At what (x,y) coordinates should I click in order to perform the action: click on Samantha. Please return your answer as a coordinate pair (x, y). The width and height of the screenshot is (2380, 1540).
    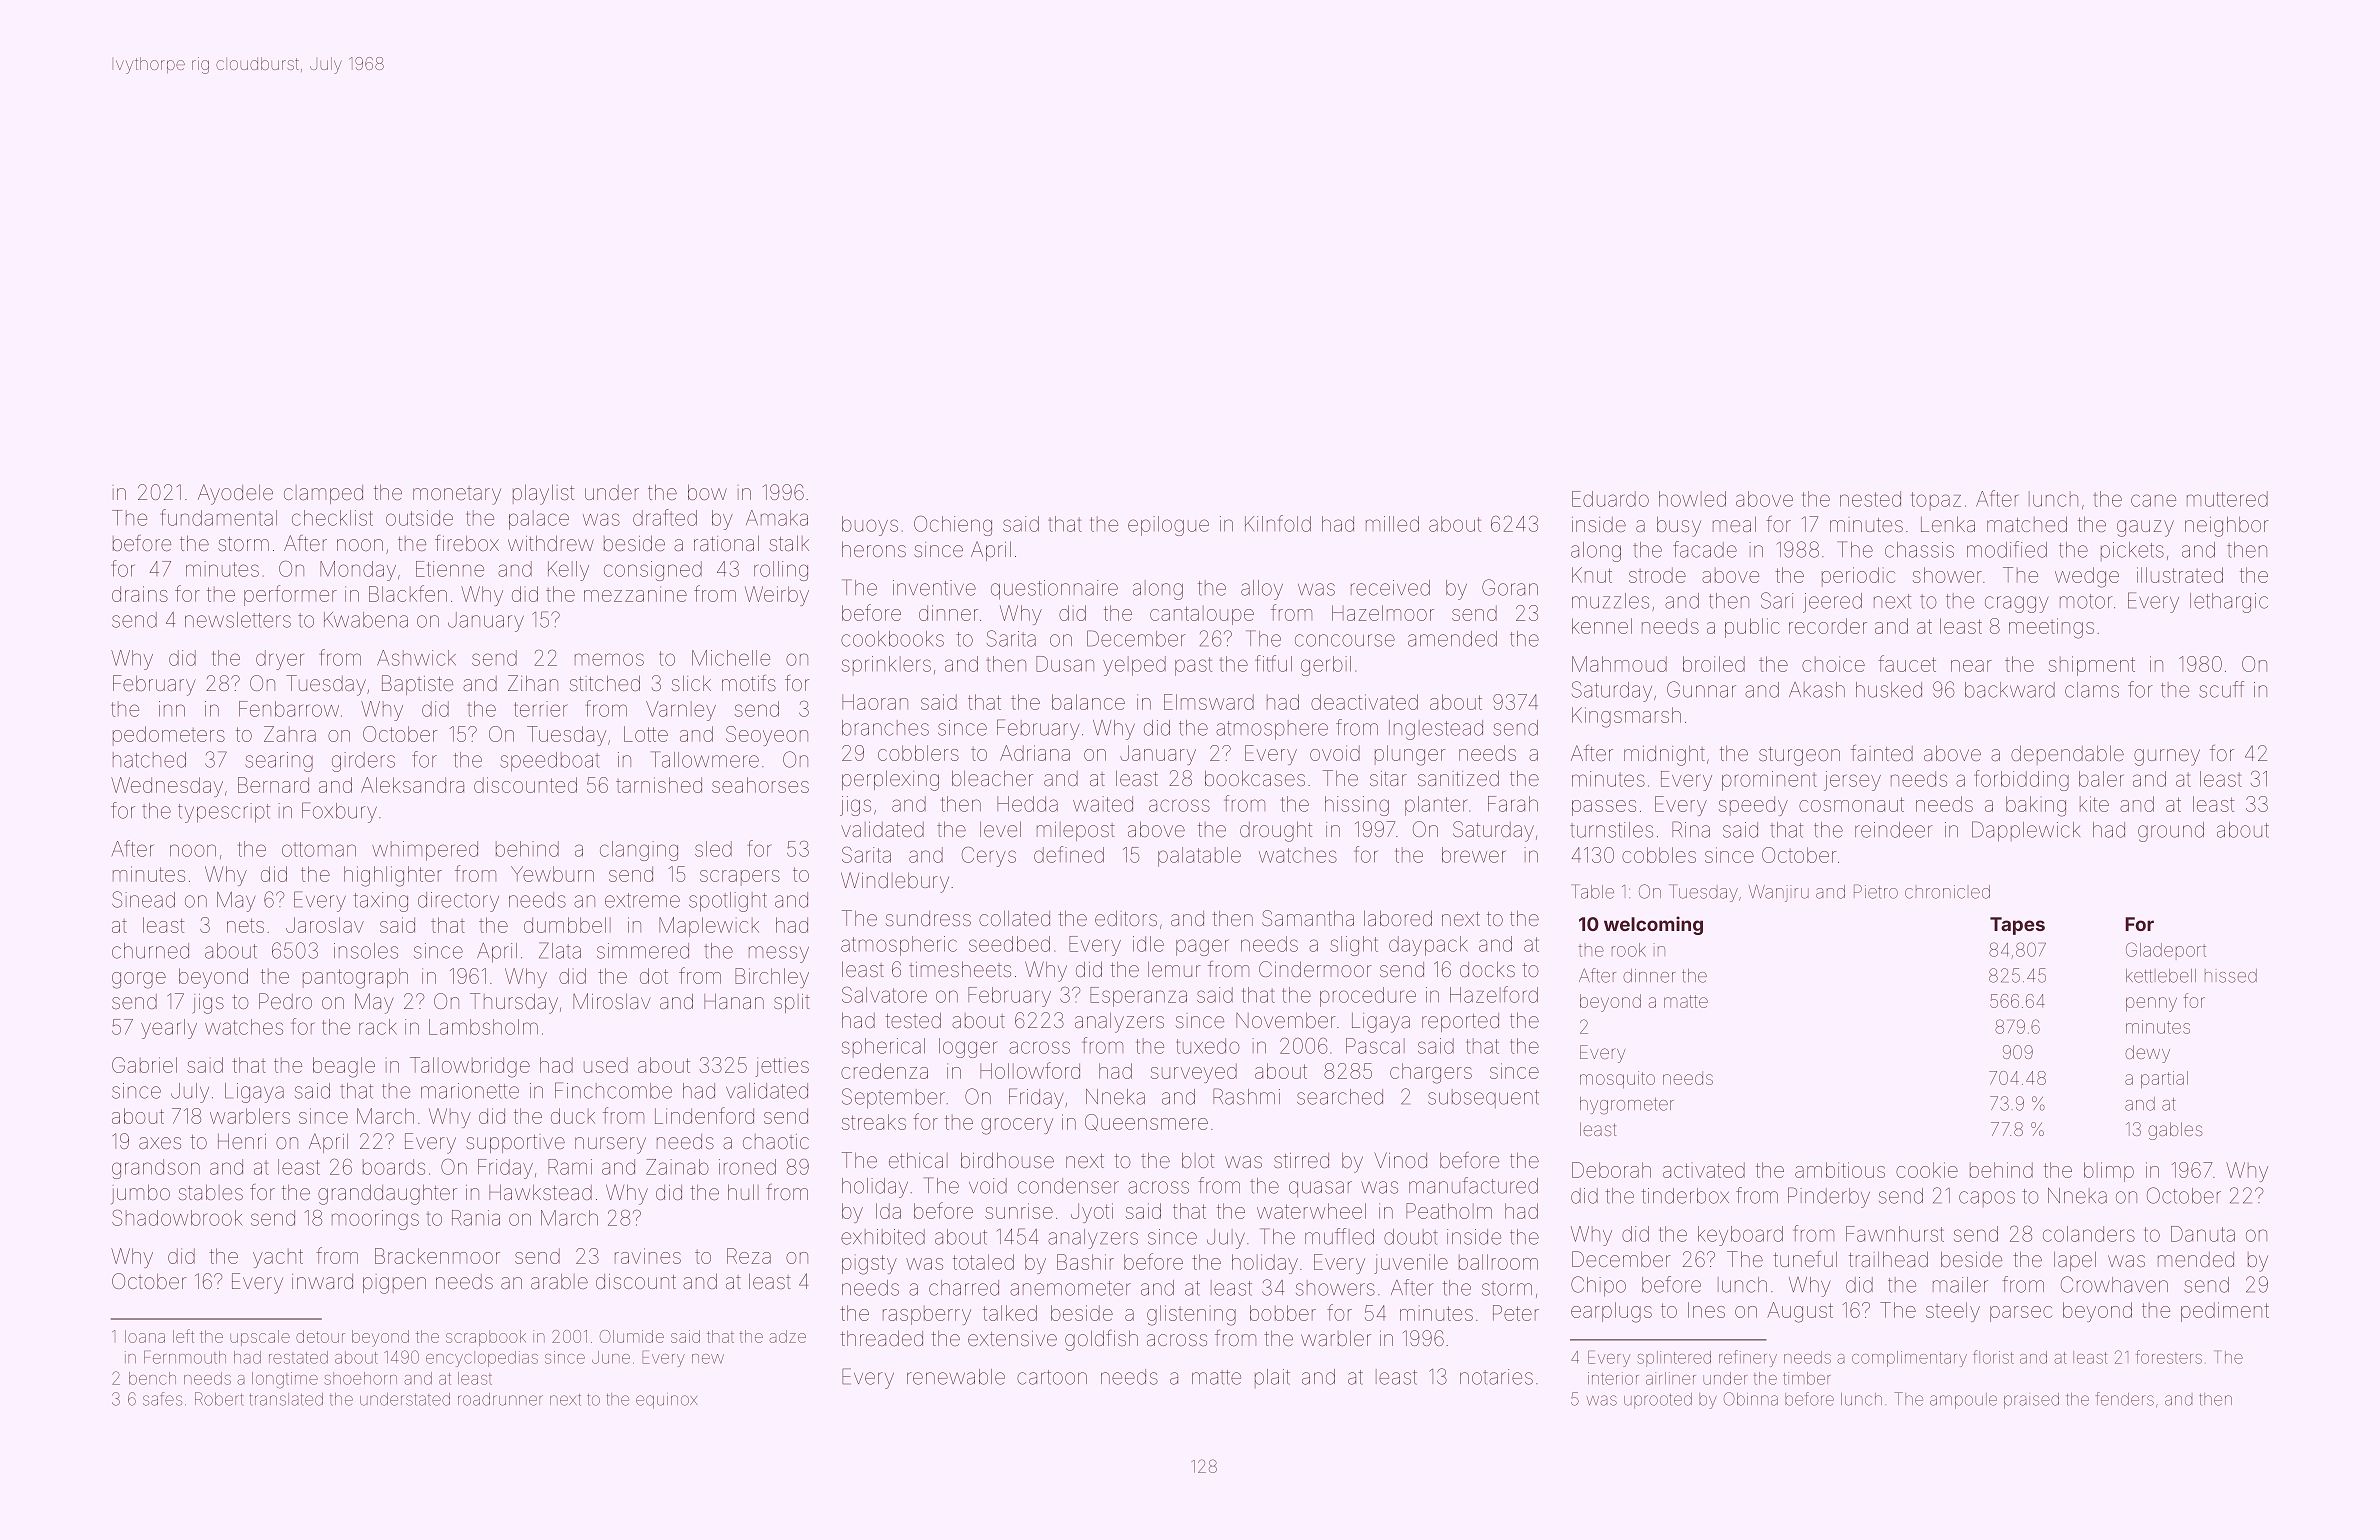
    Looking at the image, I should click on (1308, 918).
